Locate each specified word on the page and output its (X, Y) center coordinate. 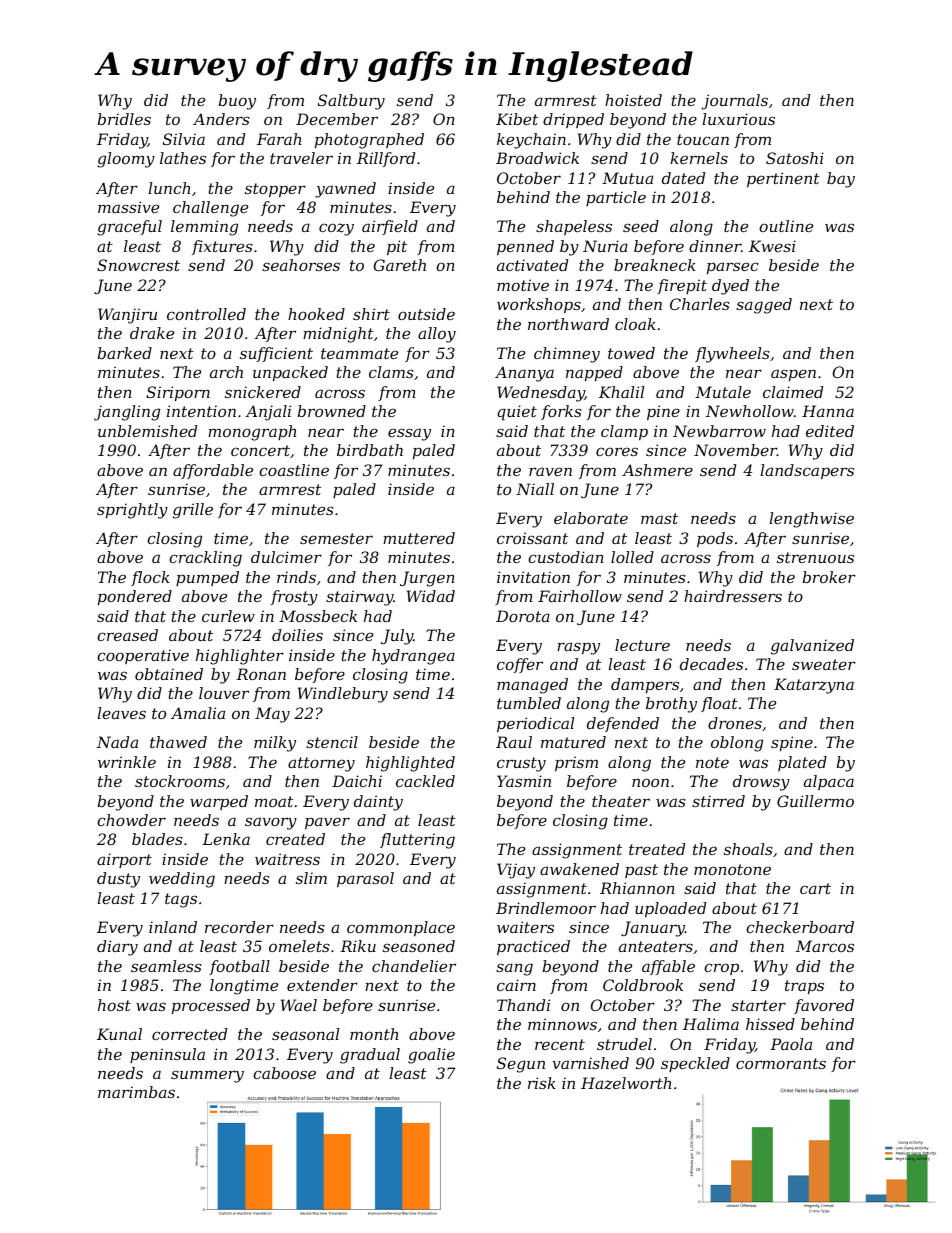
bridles (124, 119)
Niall (535, 489)
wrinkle (127, 762)
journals (735, 102)
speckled (695, 1064)
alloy (437, 335)
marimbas (136, 1092)
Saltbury (351, 102)
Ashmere (657, 470)
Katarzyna (814, 686)
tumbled (529, 703)
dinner (715, 246)
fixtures (222, 247)
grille (193, 511)
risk (542, 1083)
